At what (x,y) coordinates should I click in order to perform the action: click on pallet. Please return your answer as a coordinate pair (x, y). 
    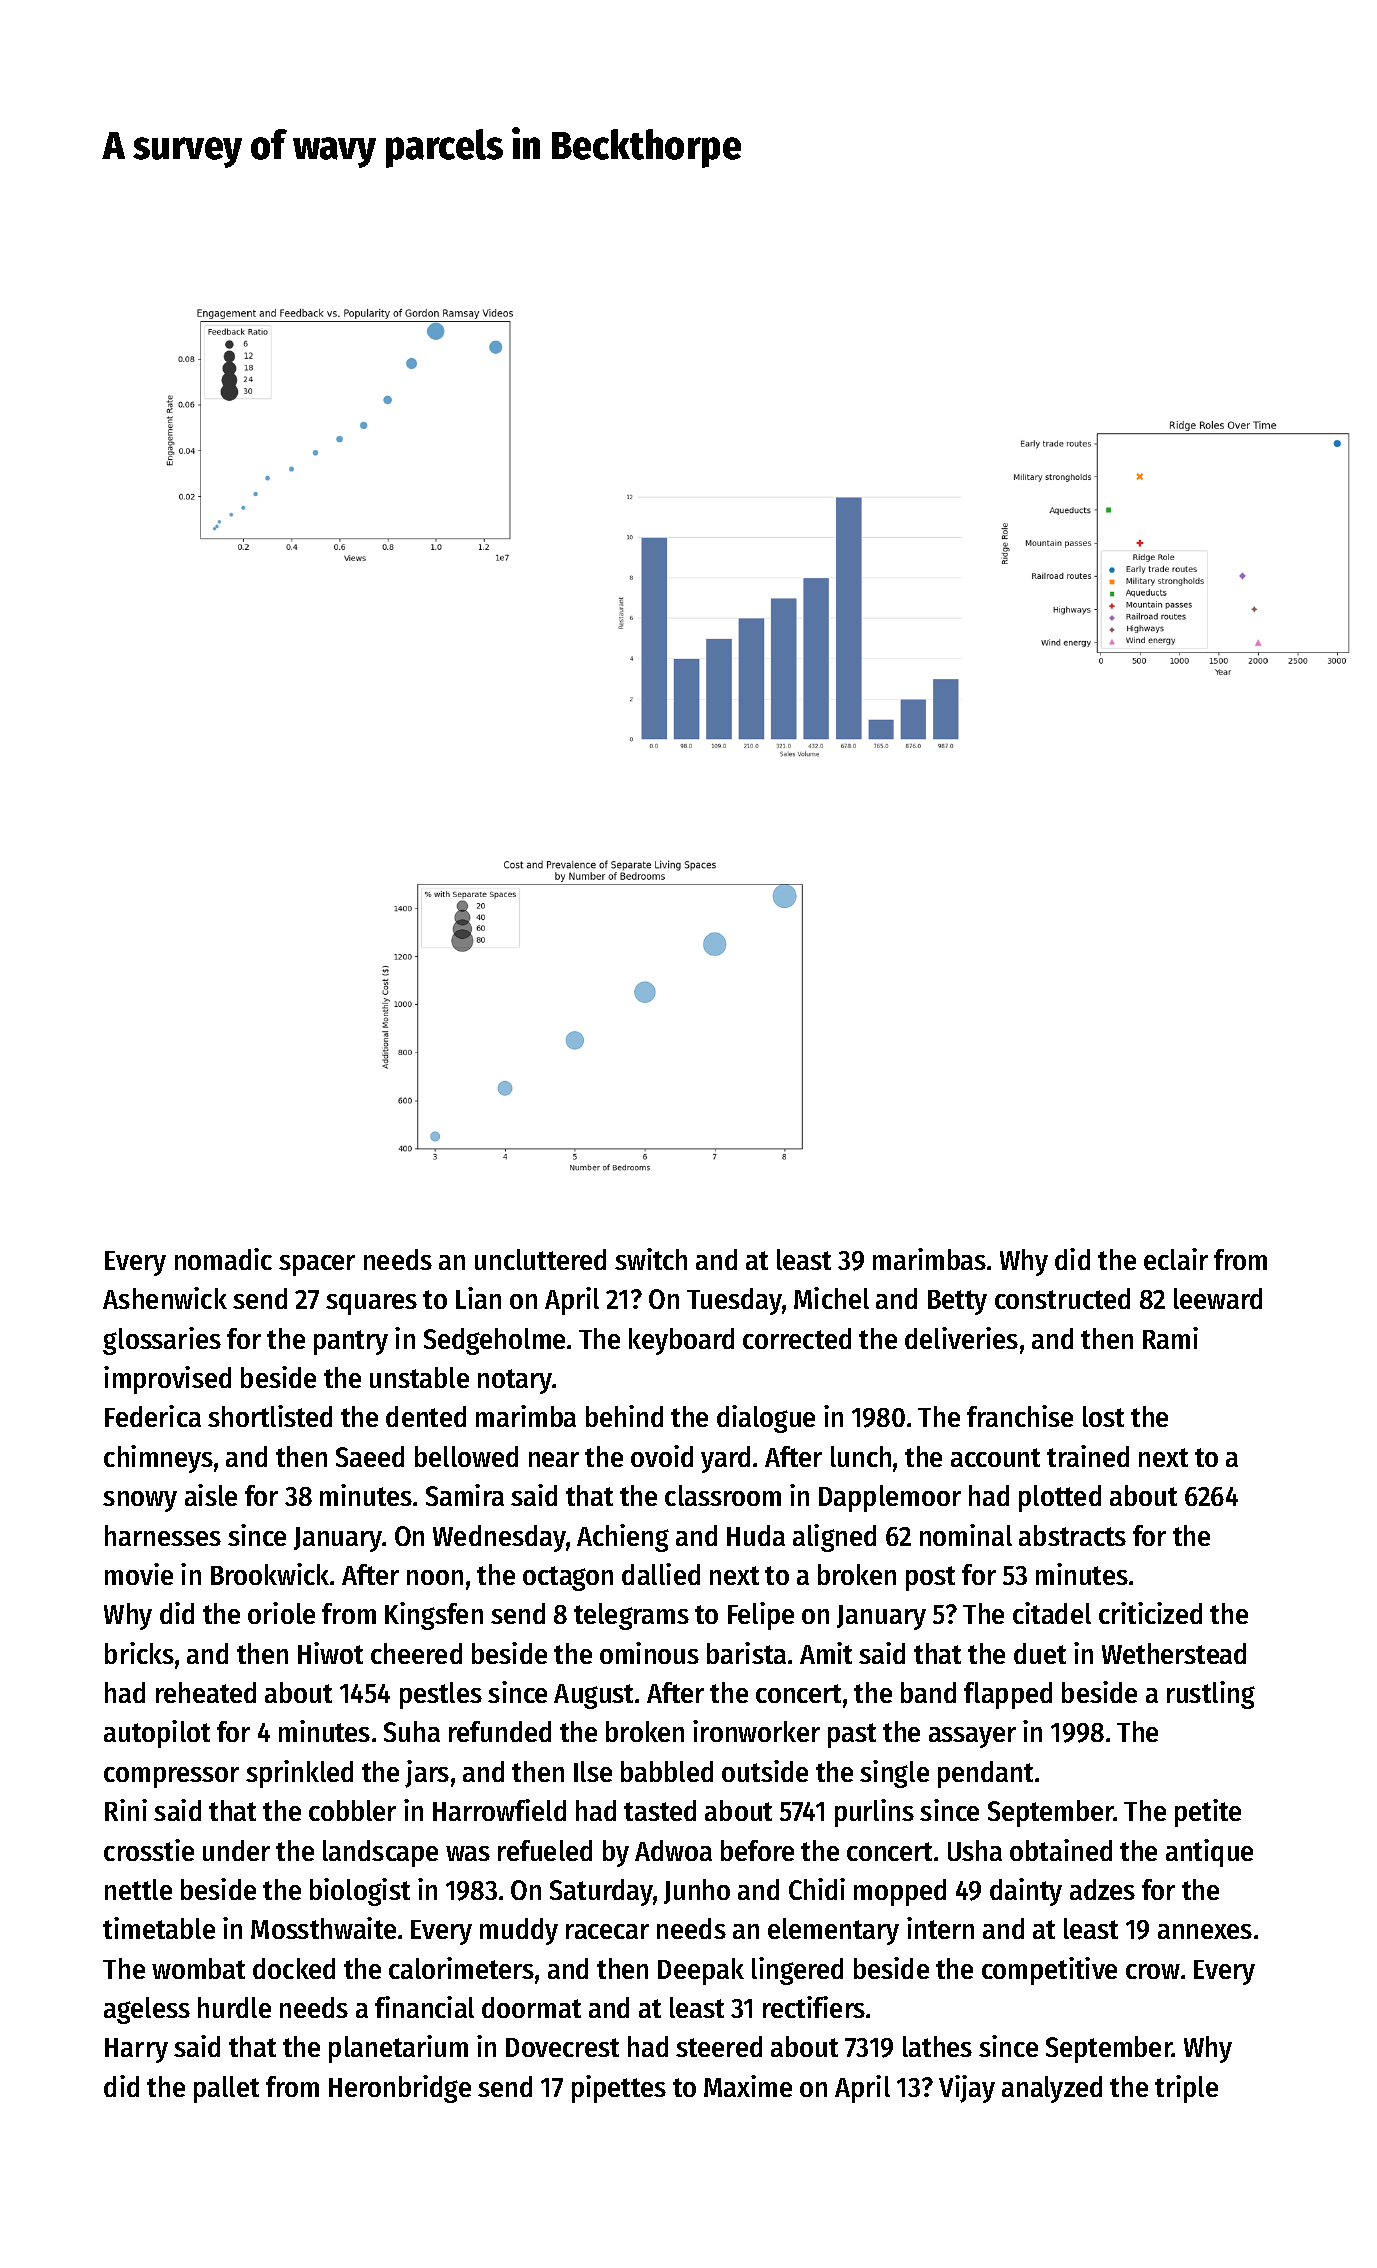
    Looking at the image, I should click on (226, 2089).
